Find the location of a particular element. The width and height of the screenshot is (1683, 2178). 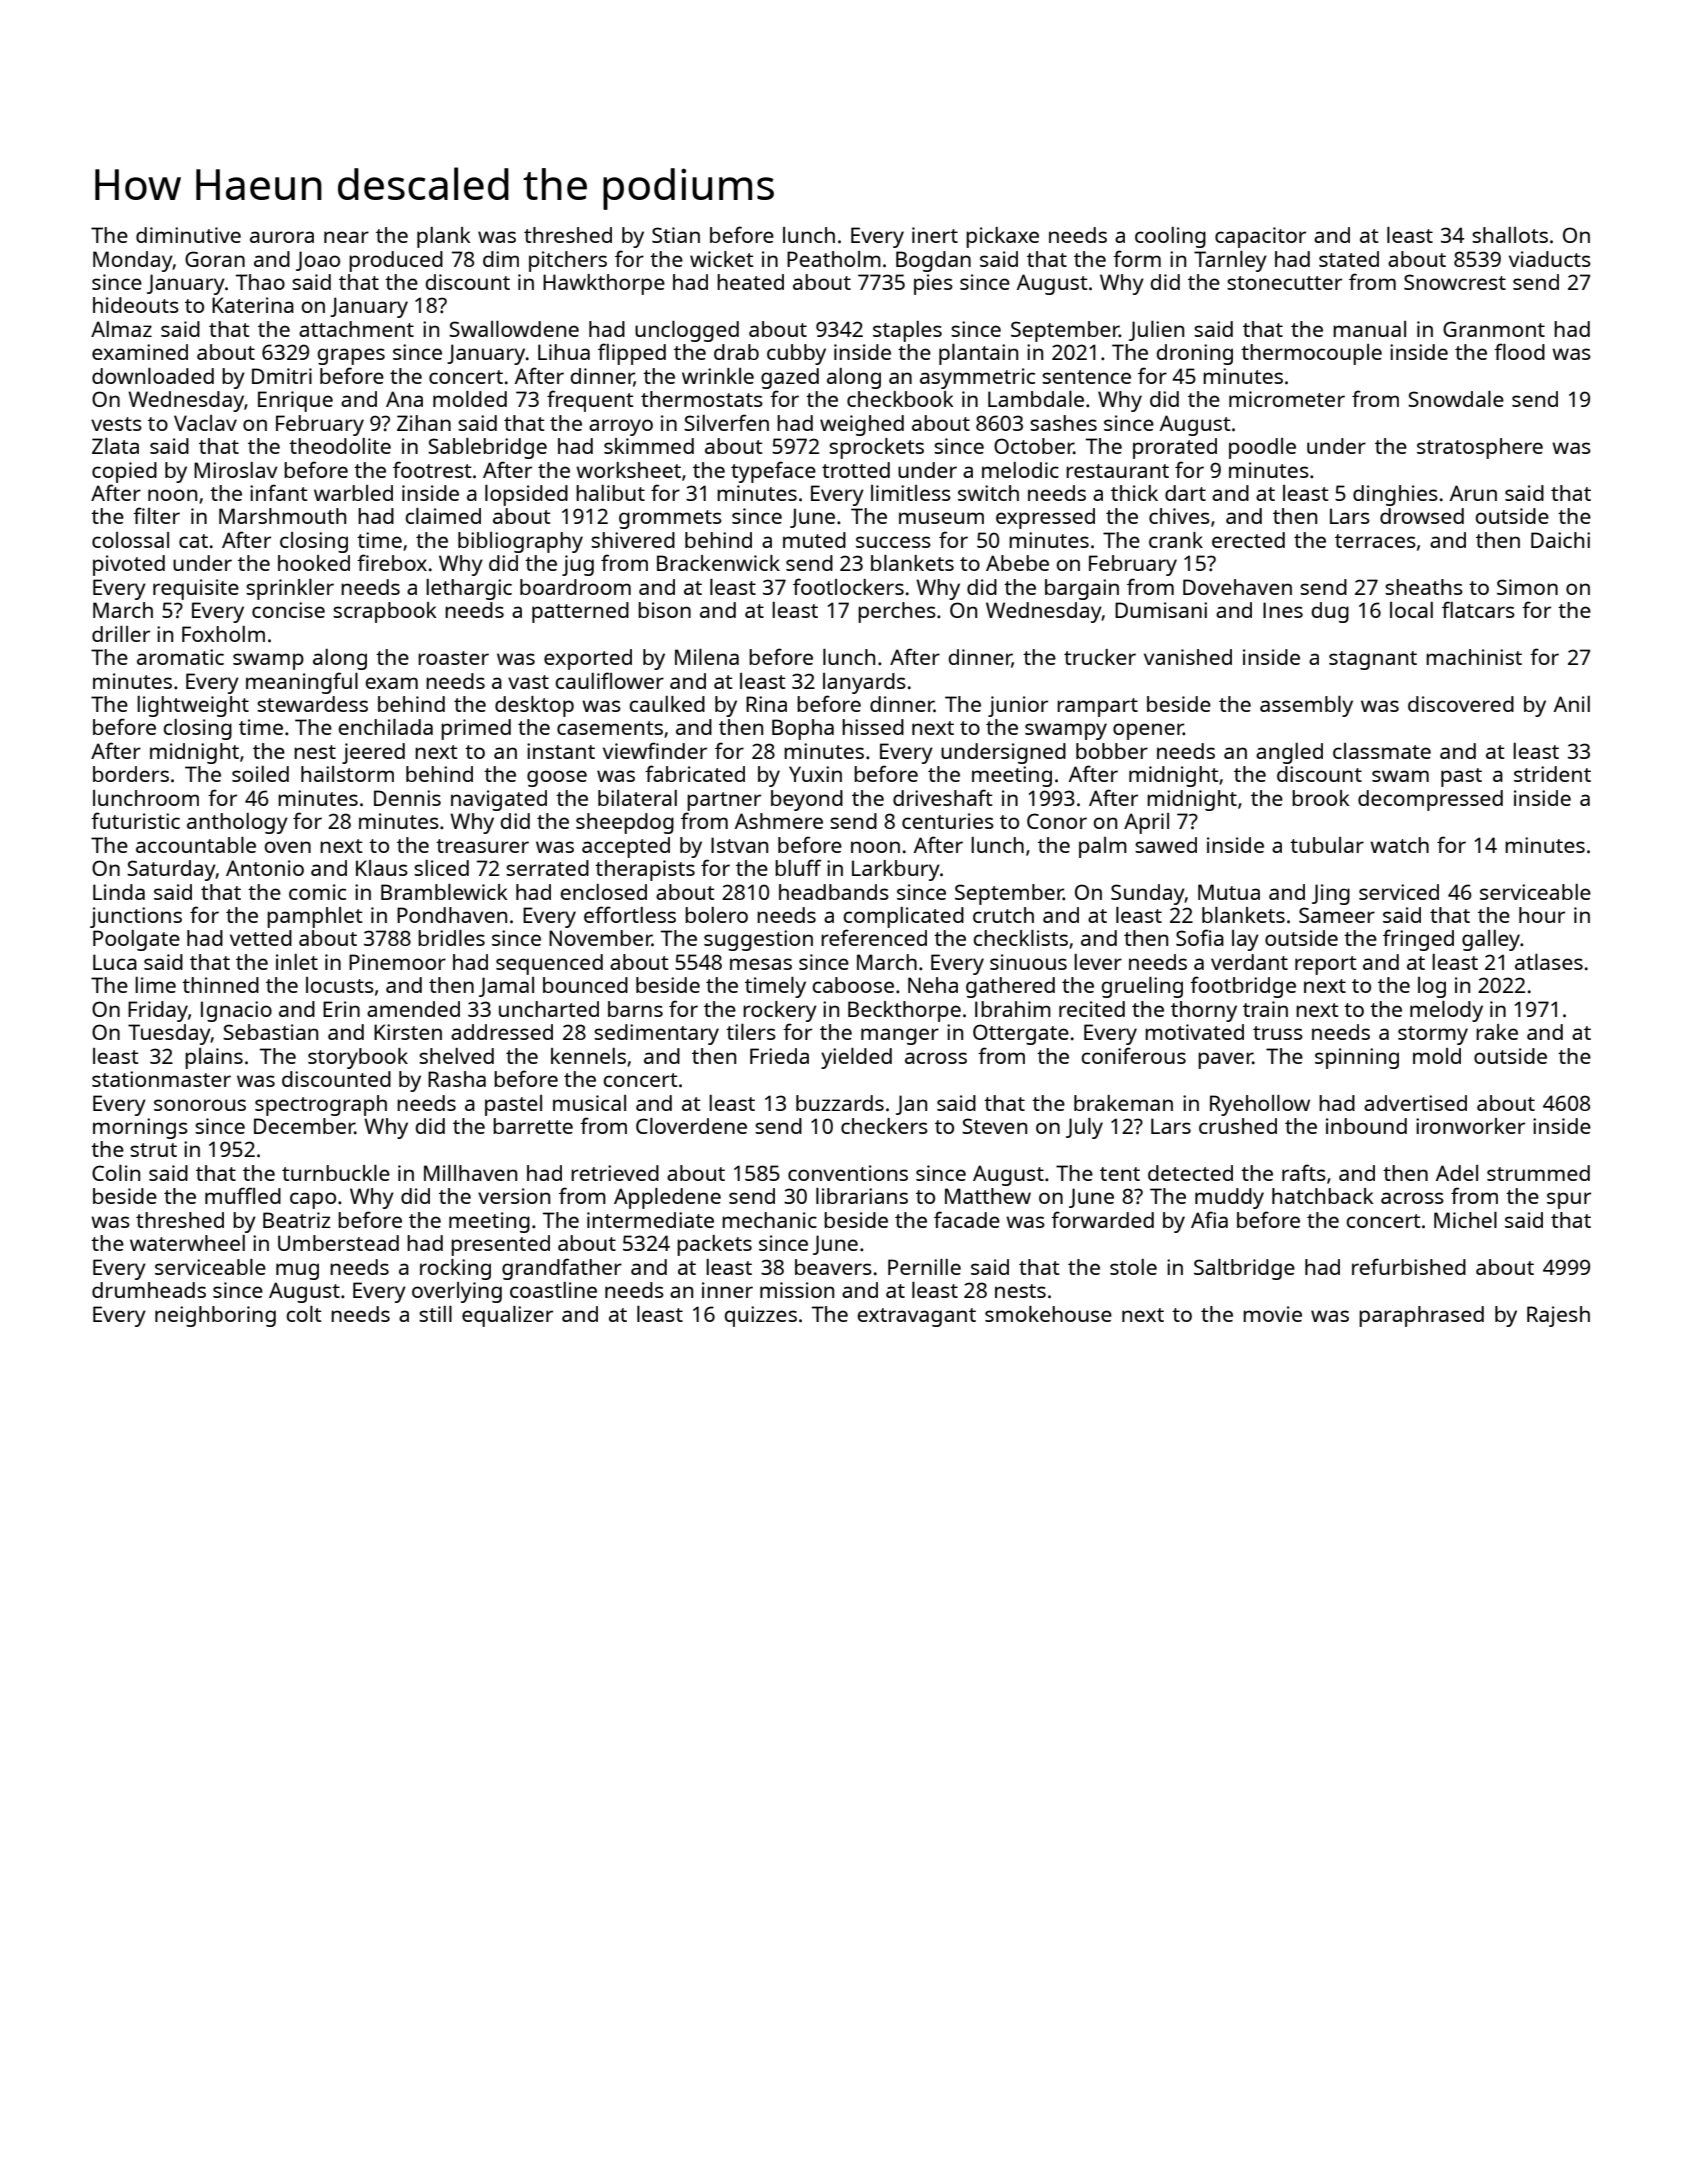

Daichi is located at coordinates (1560, 540).
